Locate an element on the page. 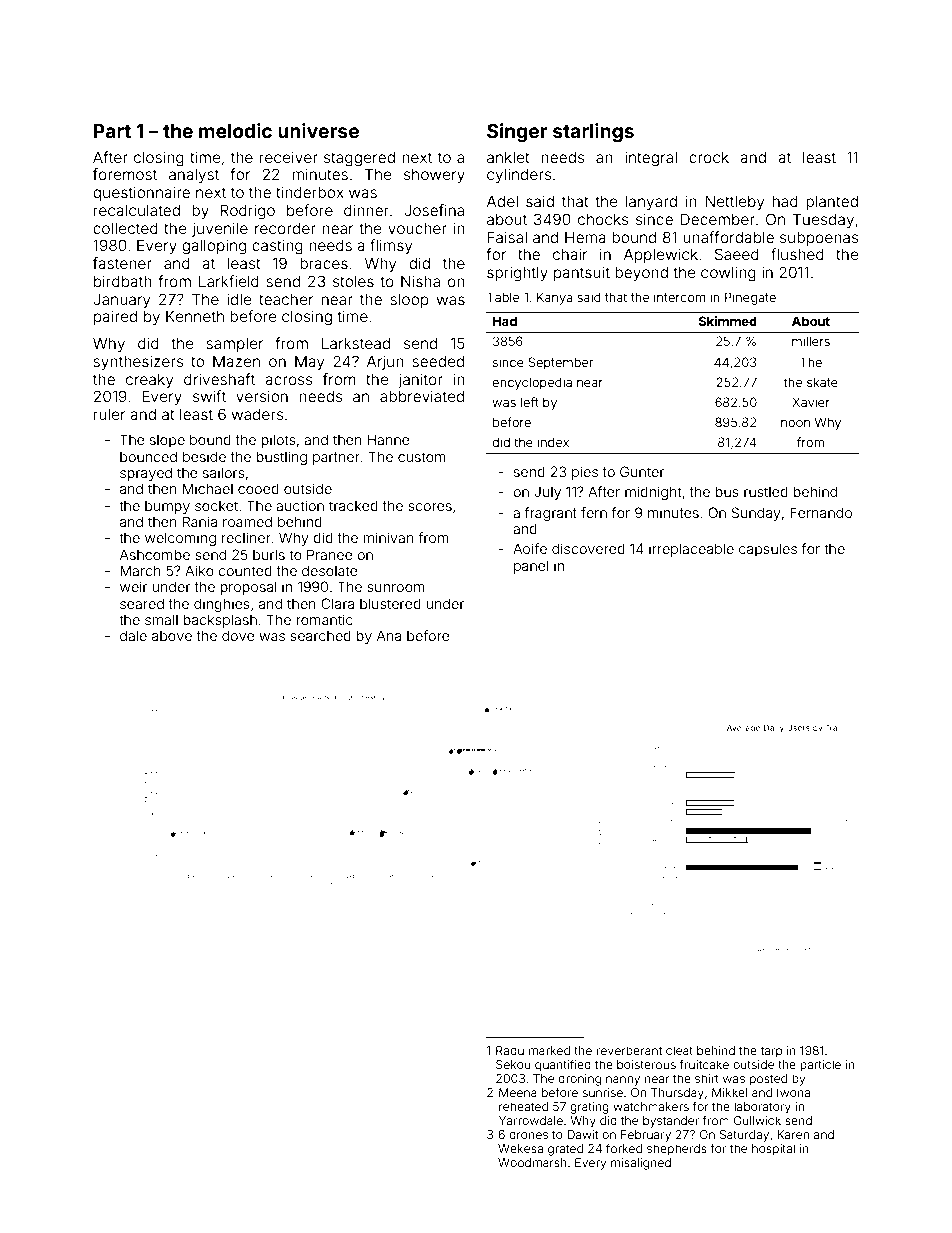  starlings is located at coordinates (593, 132).
